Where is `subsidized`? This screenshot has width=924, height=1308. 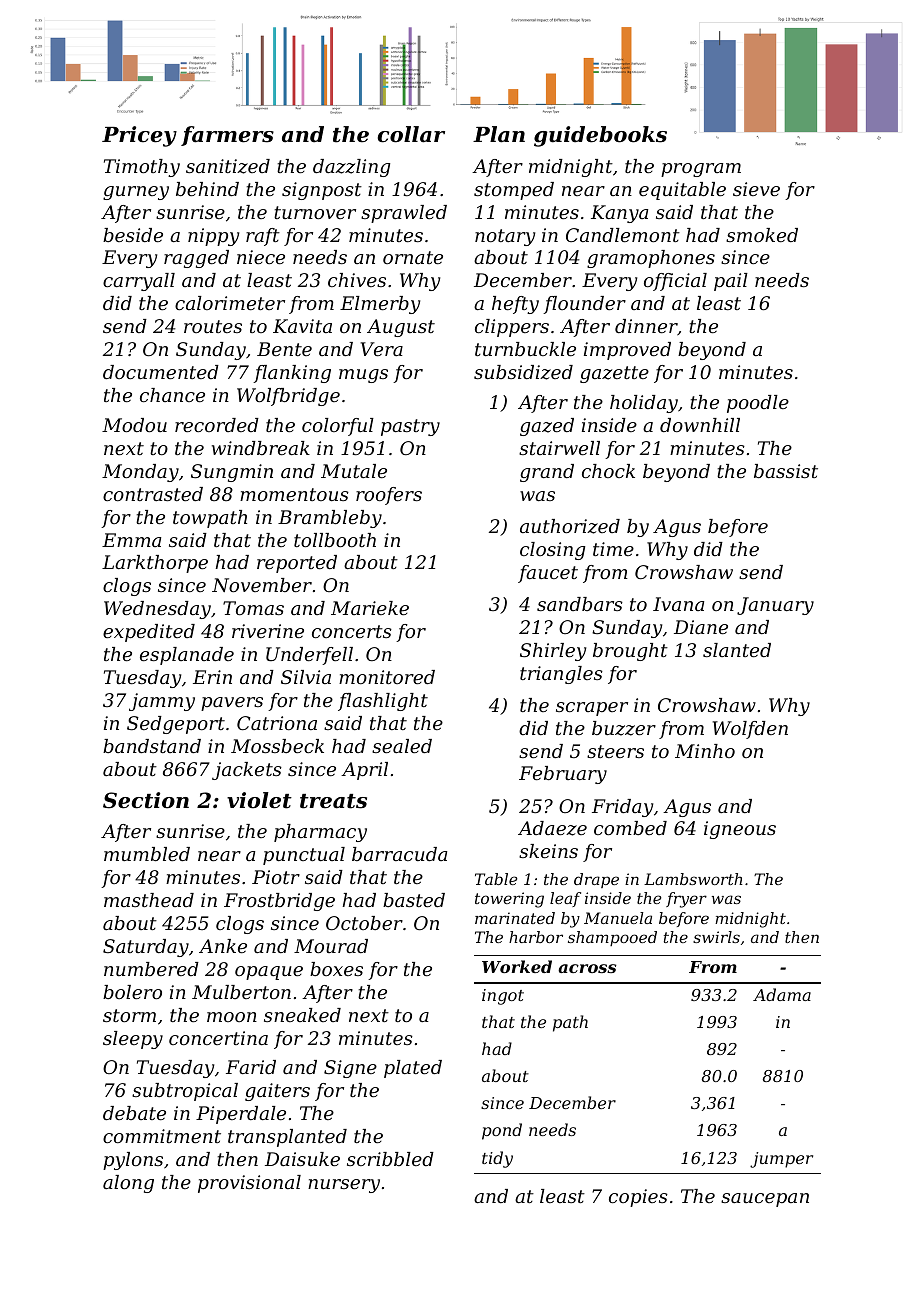
subsidized is located at coordinates (523, 372).
